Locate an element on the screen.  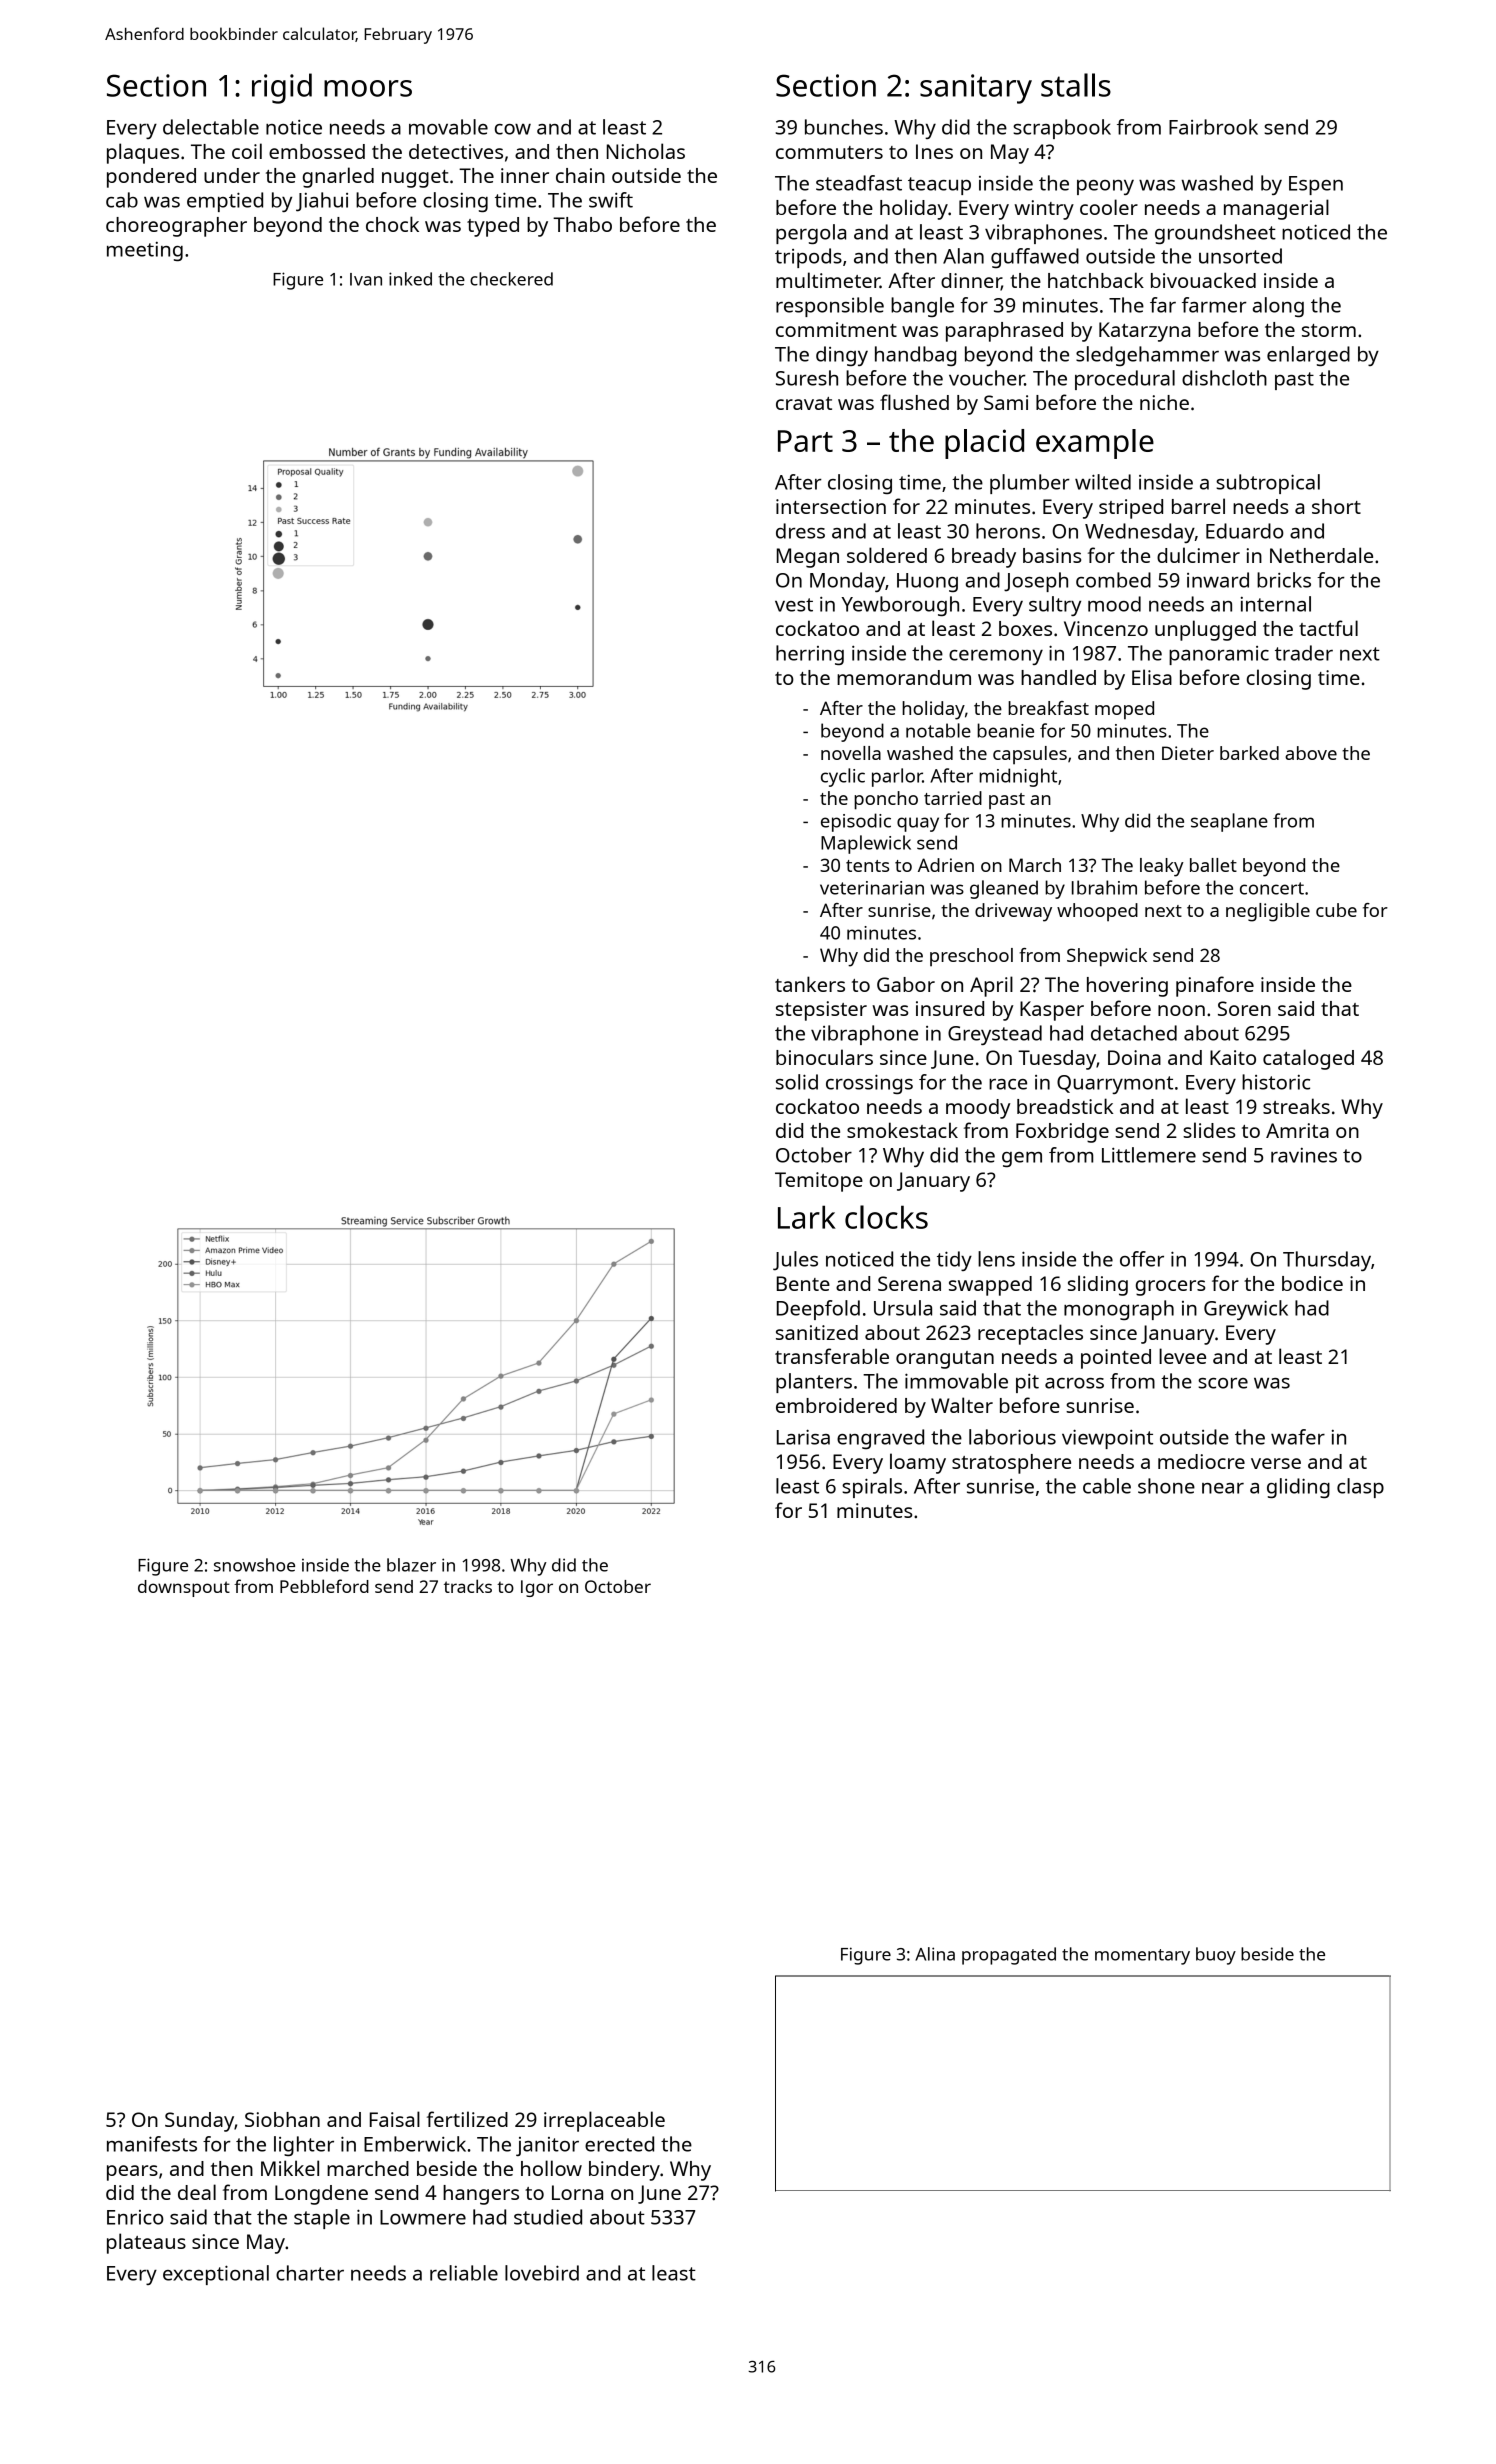
clasp is located at coordinates (1360, 1488).
